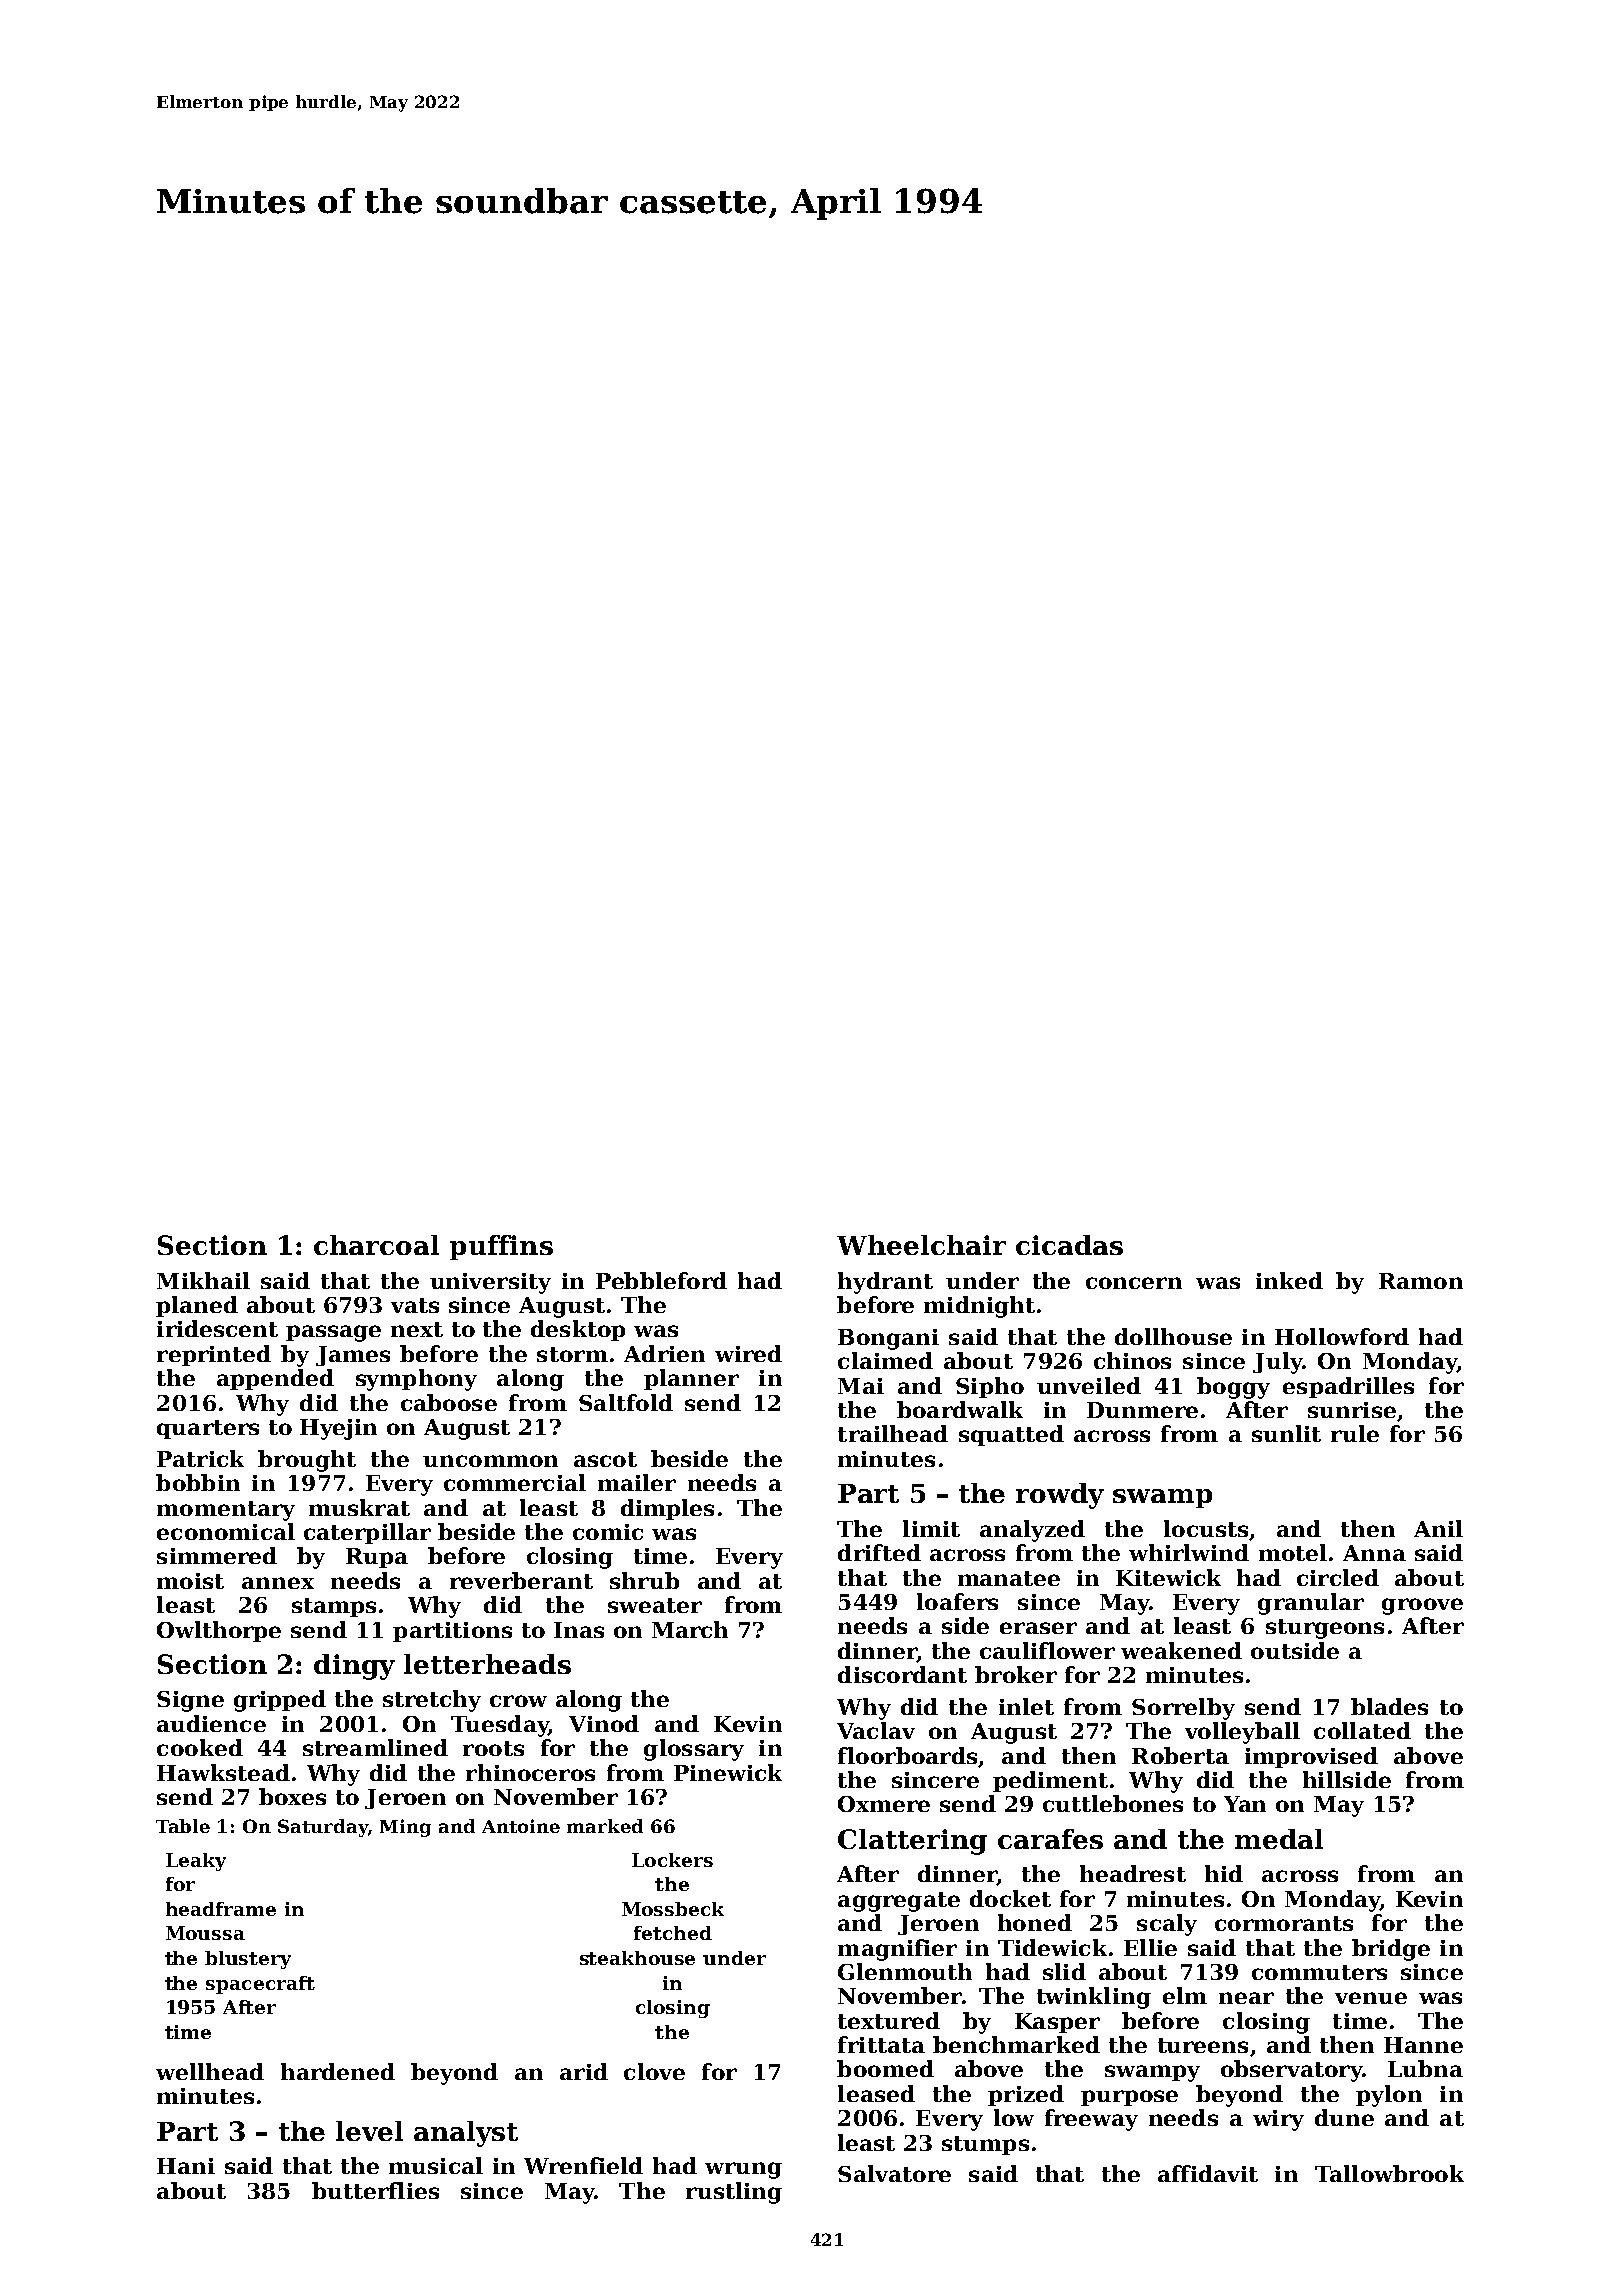 This page has height=2292, width=1620. What do you see at coordinates (1286, 1433) in the page?
I see `sunlit` at bounding box center [1286, 1433].
